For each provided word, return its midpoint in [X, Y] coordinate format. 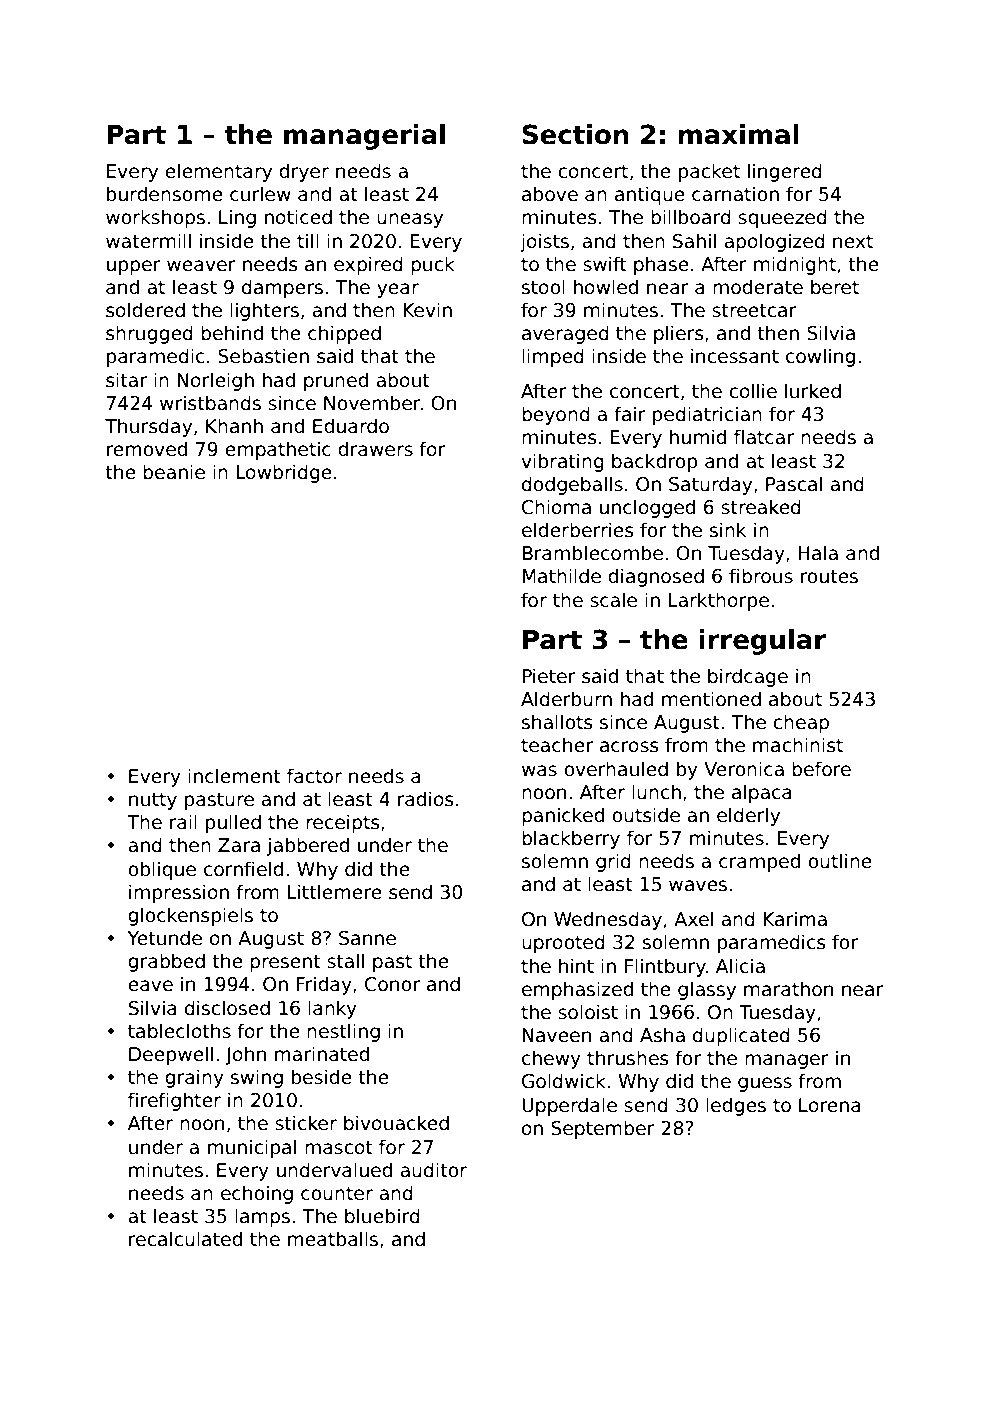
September [603, 1129]
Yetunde [165, 938]
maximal [738, 134]
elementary [218, 172]
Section [575, 134]
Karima [795, 919]
